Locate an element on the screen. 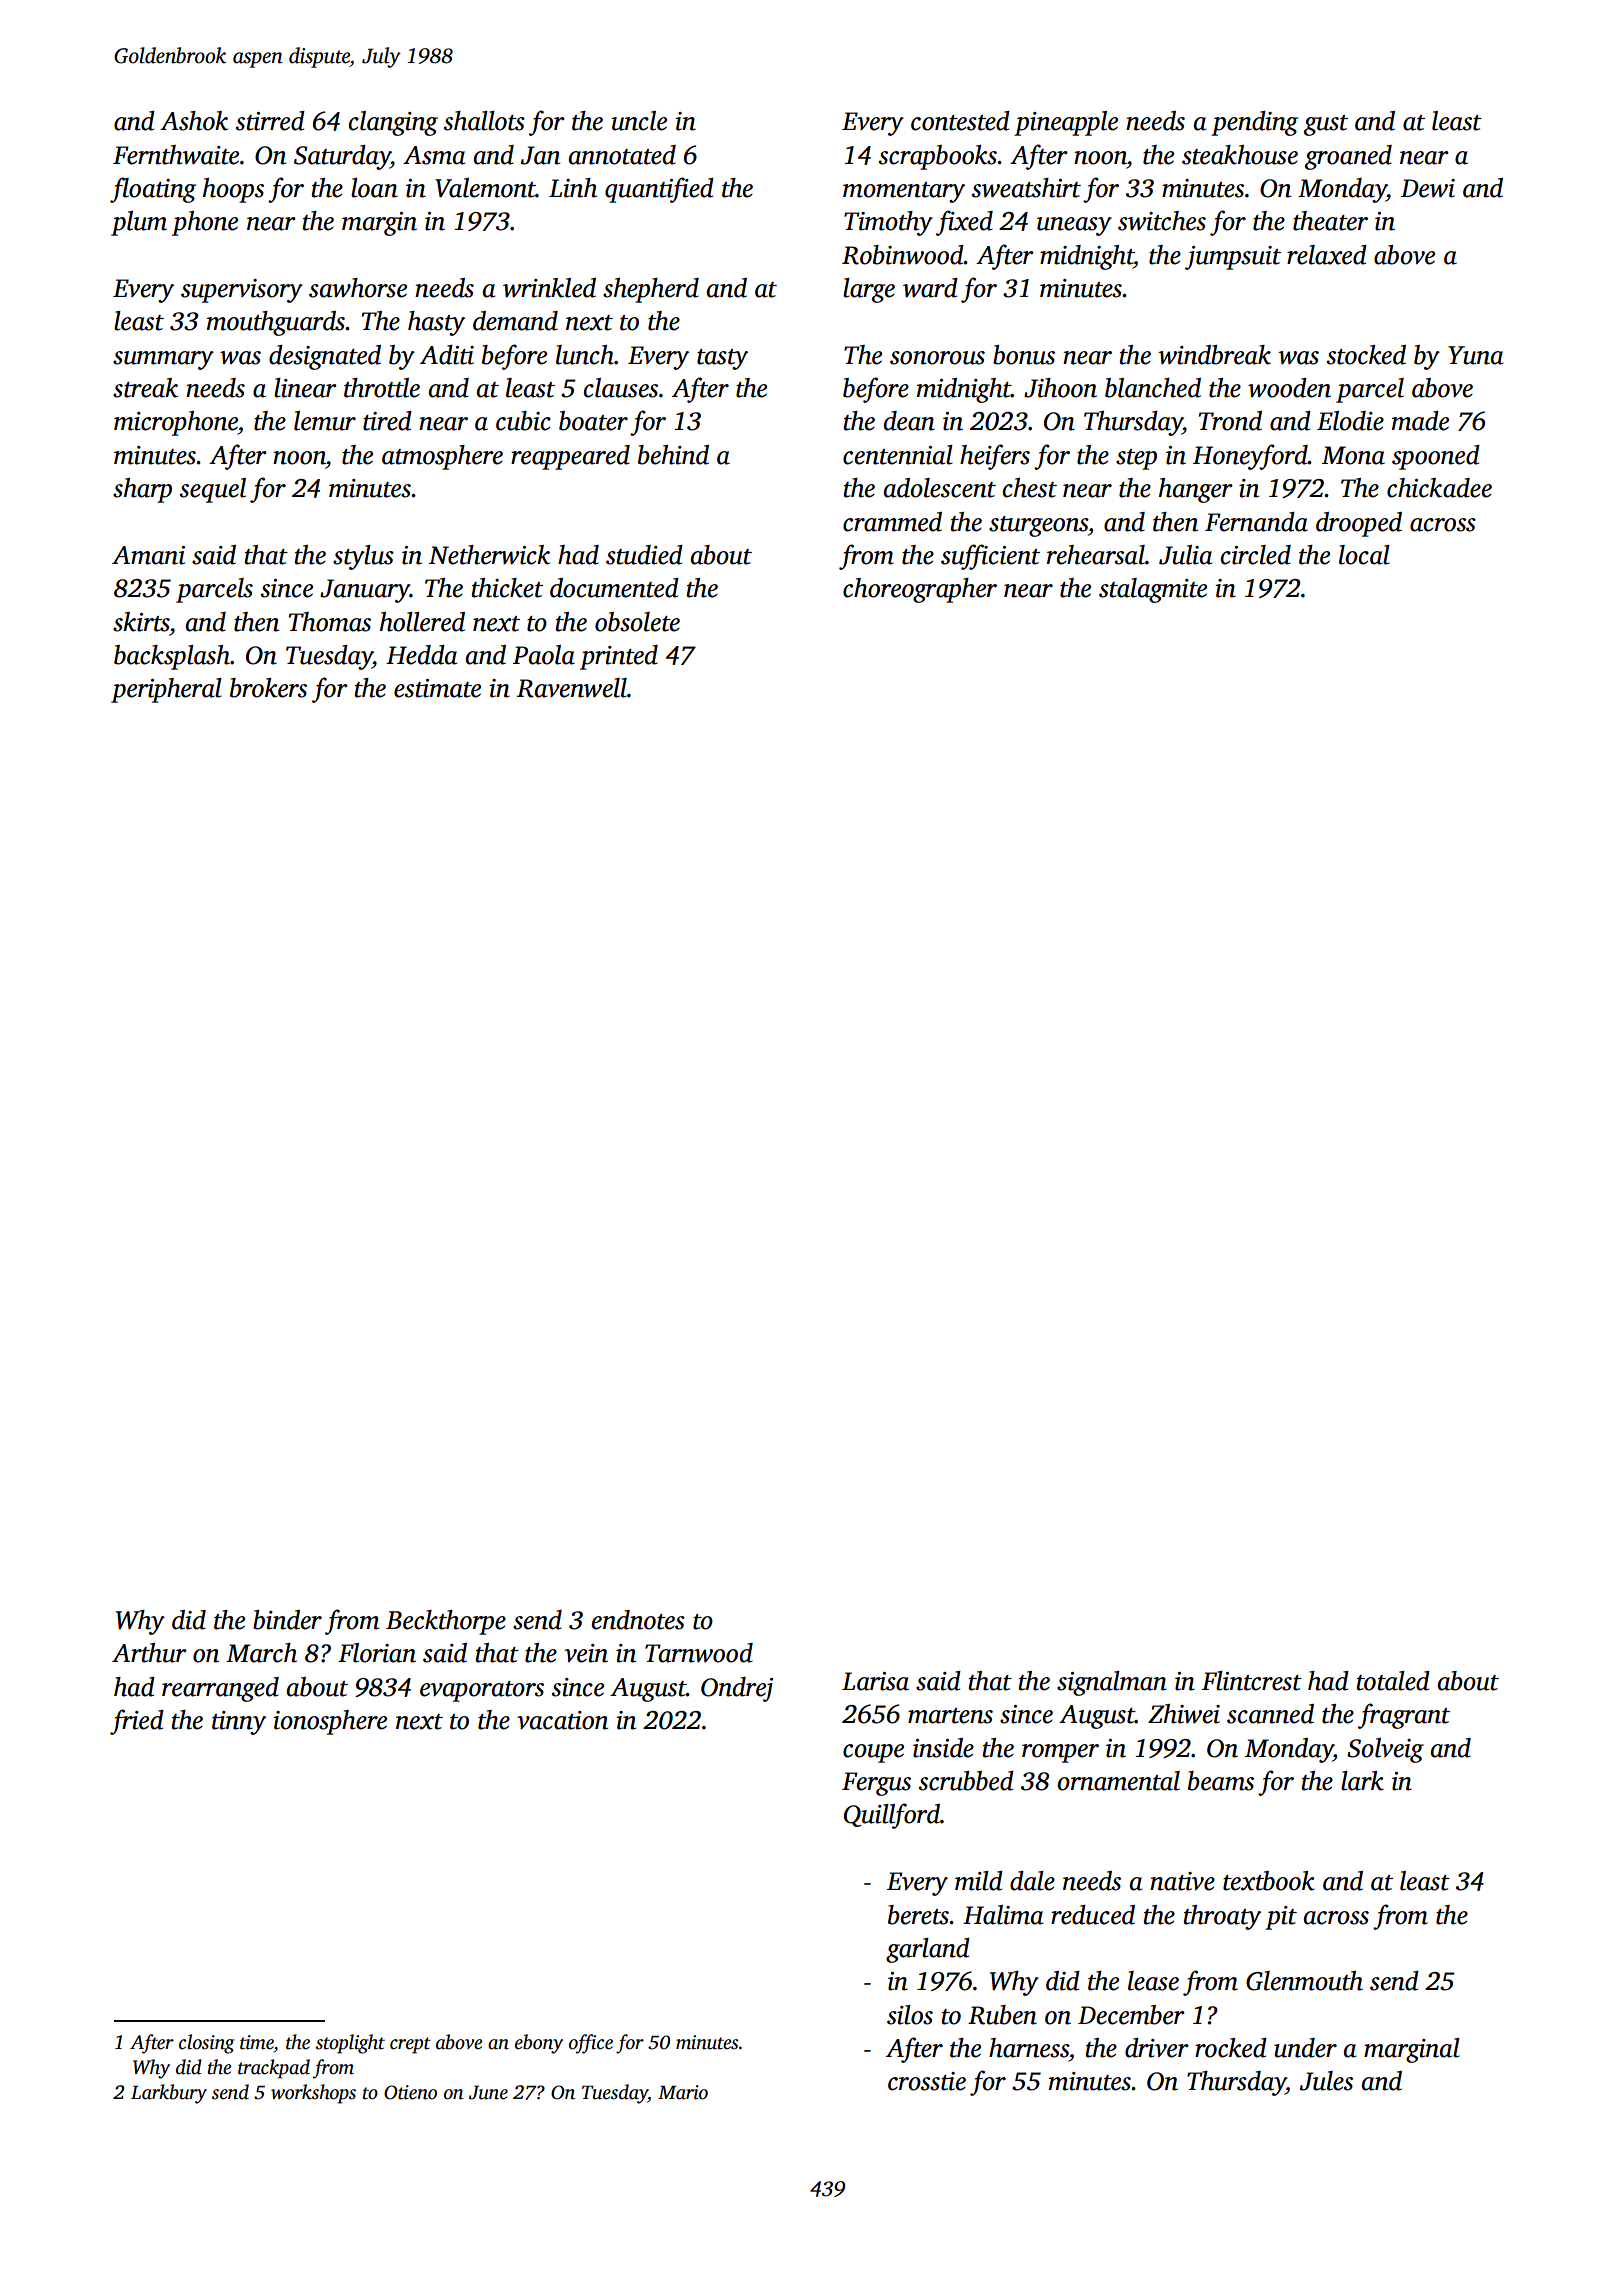  studied is located at coordinates (644, 555).
